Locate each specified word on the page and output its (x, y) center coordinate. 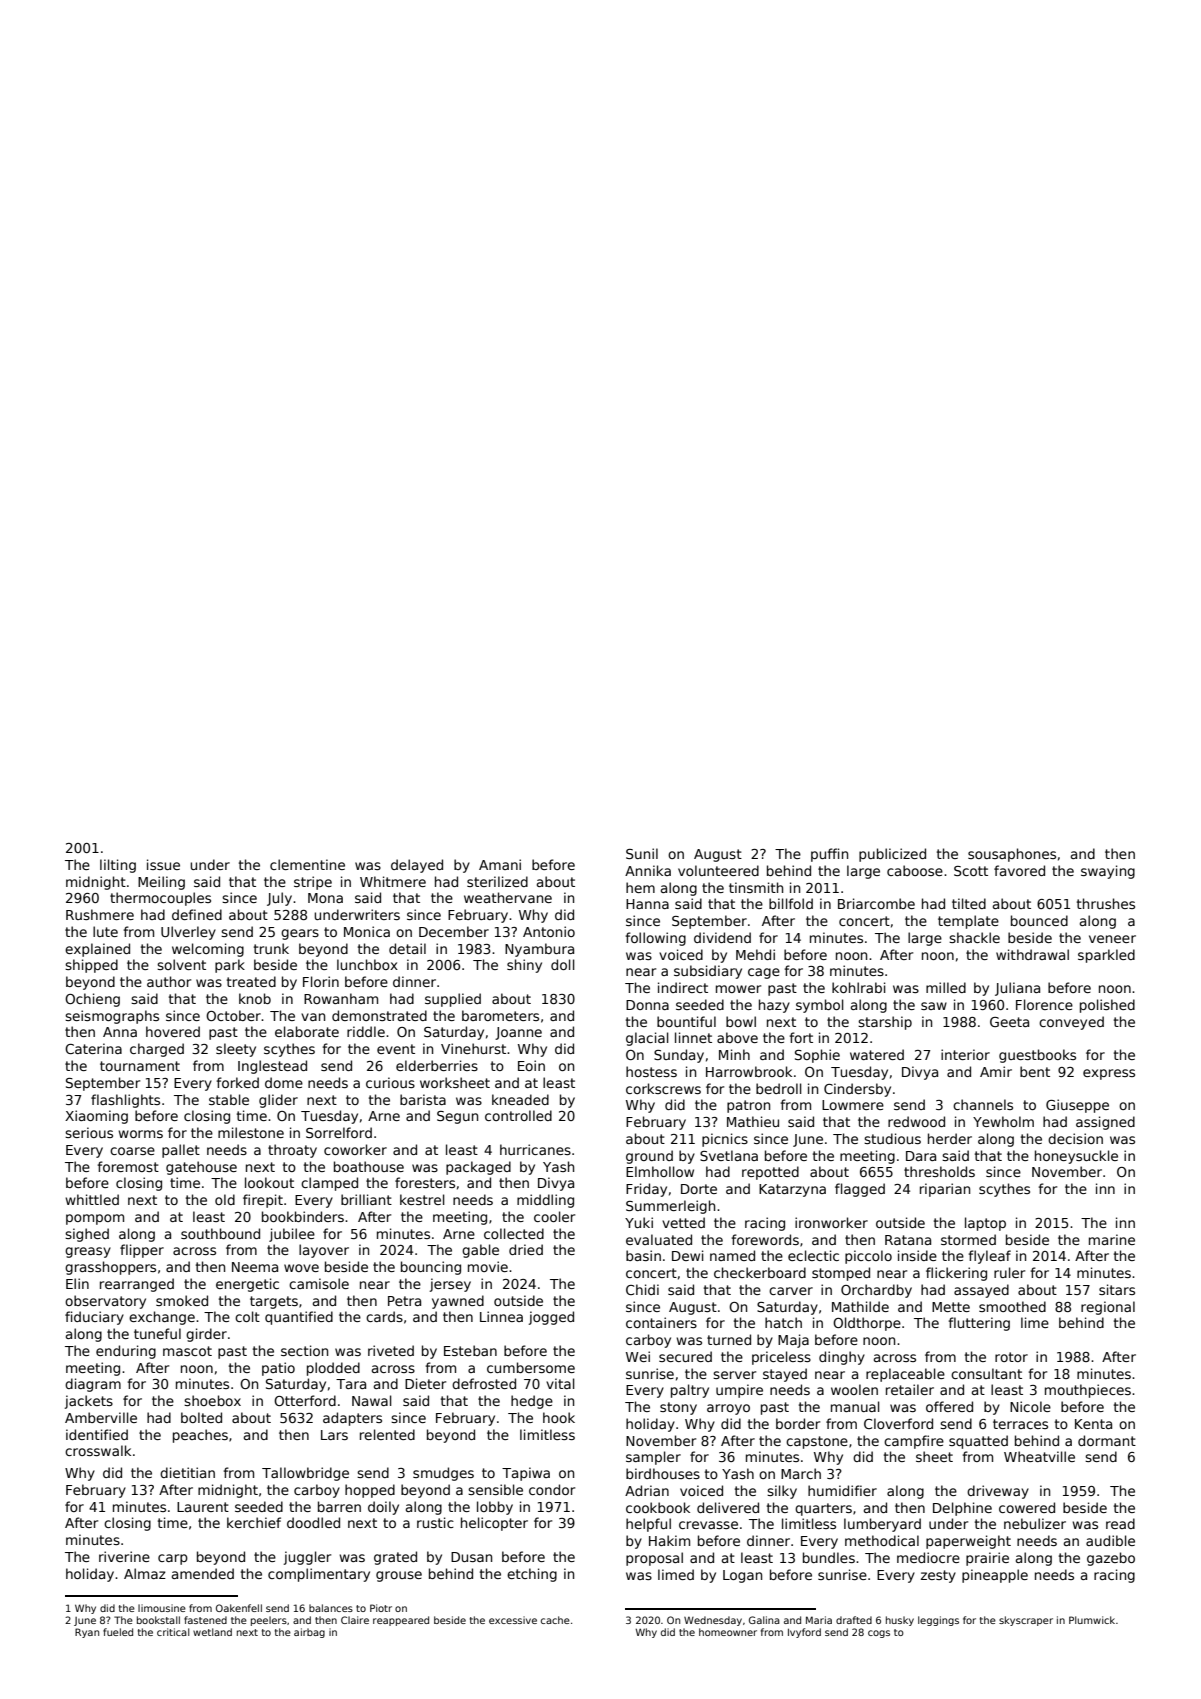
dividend (722, 937)
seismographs (112, 1017)
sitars (1117, 1289)
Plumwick (1092, 1620)
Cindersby (857, 1090)
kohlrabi (859, 987)
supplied (453, 1000)
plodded (333, 1369)
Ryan (87, 1633)
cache (555, 1620)
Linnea (501, 1316)
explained (97, 950)
